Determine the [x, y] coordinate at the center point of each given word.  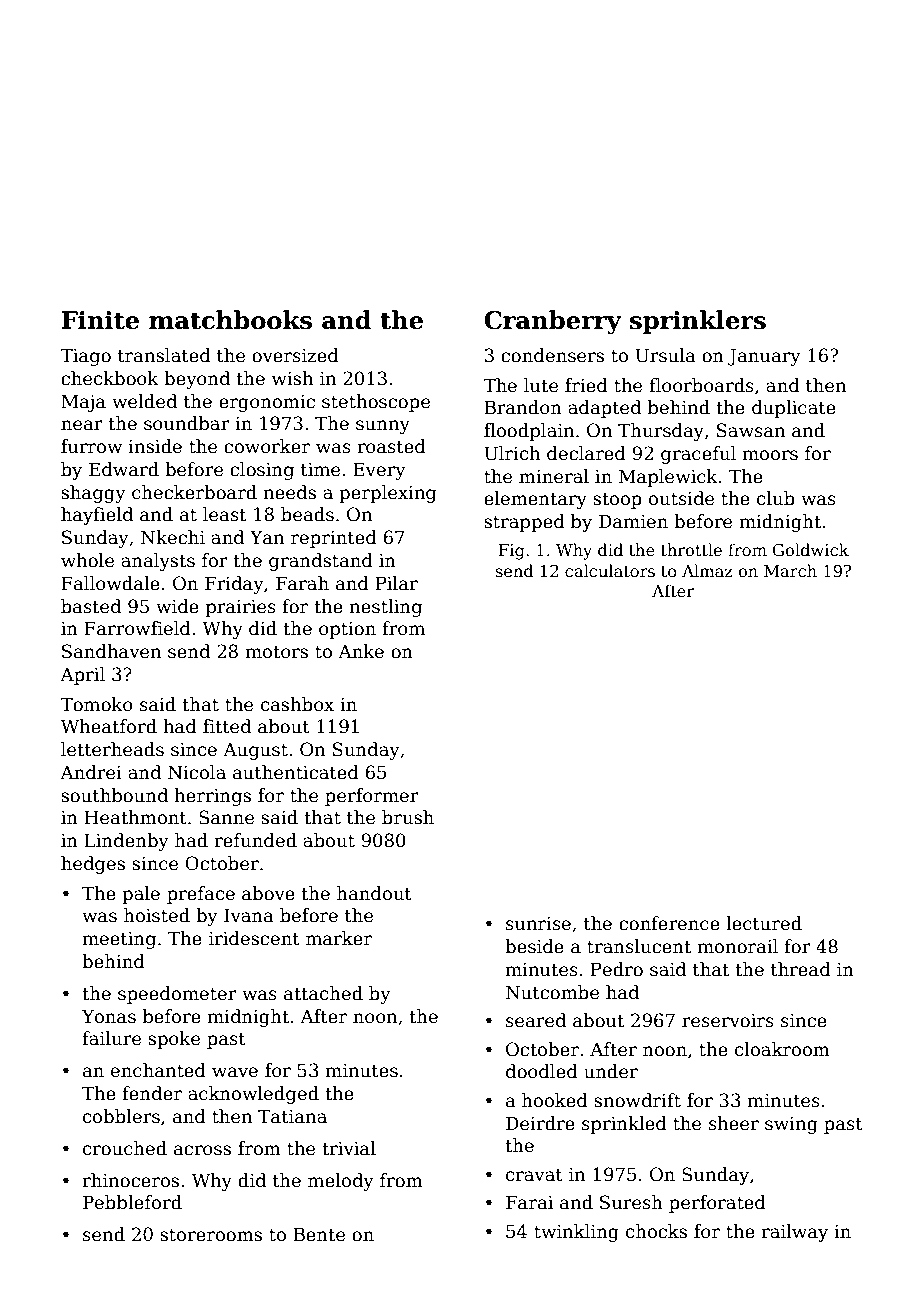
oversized [295, 355]
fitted [227, 726]
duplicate [794, 409]
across [202, 1150]
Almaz [707, 571]
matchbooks [230, 320]
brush [408, 817]
